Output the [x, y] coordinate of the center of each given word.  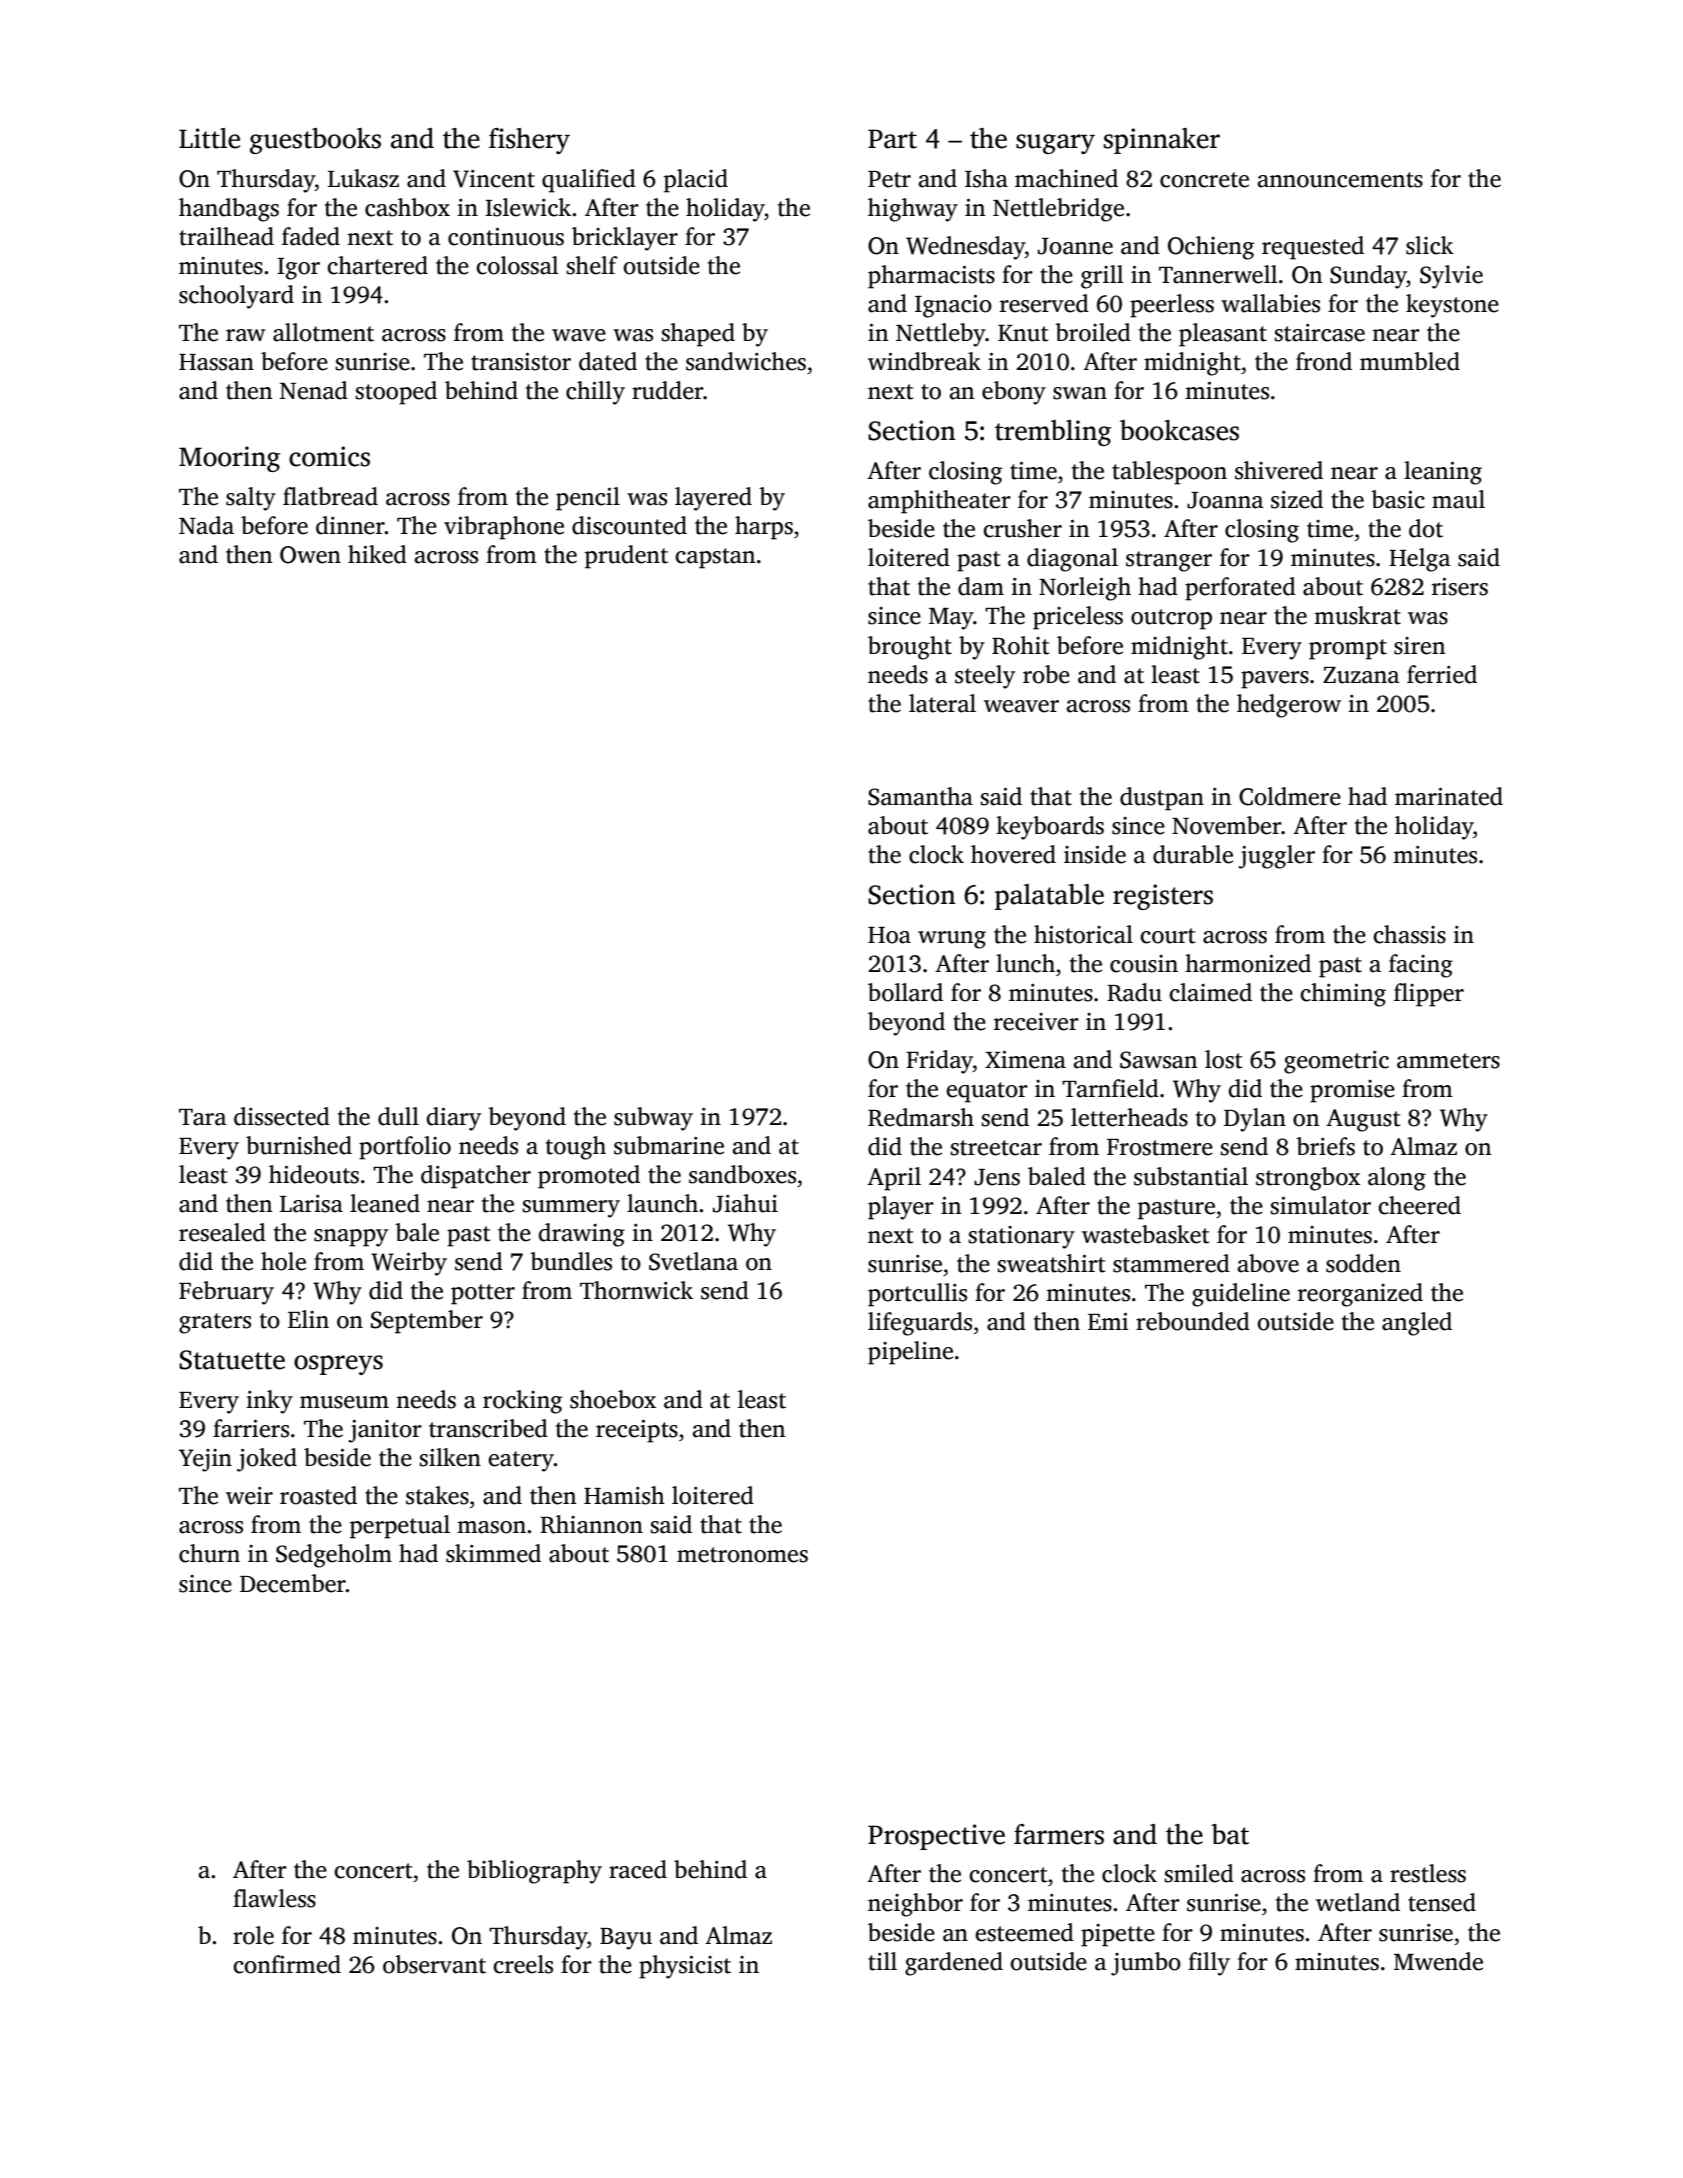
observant [434, 1964]
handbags [229, 210]
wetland [1358, 1902]
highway [913, 210]
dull [398, 1116]
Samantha [920, 796]
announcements [1340, 180]
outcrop [1171, 619]
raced [638, 1869]
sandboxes [742, 1174]
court [1168, 936]
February [226, 1293]
